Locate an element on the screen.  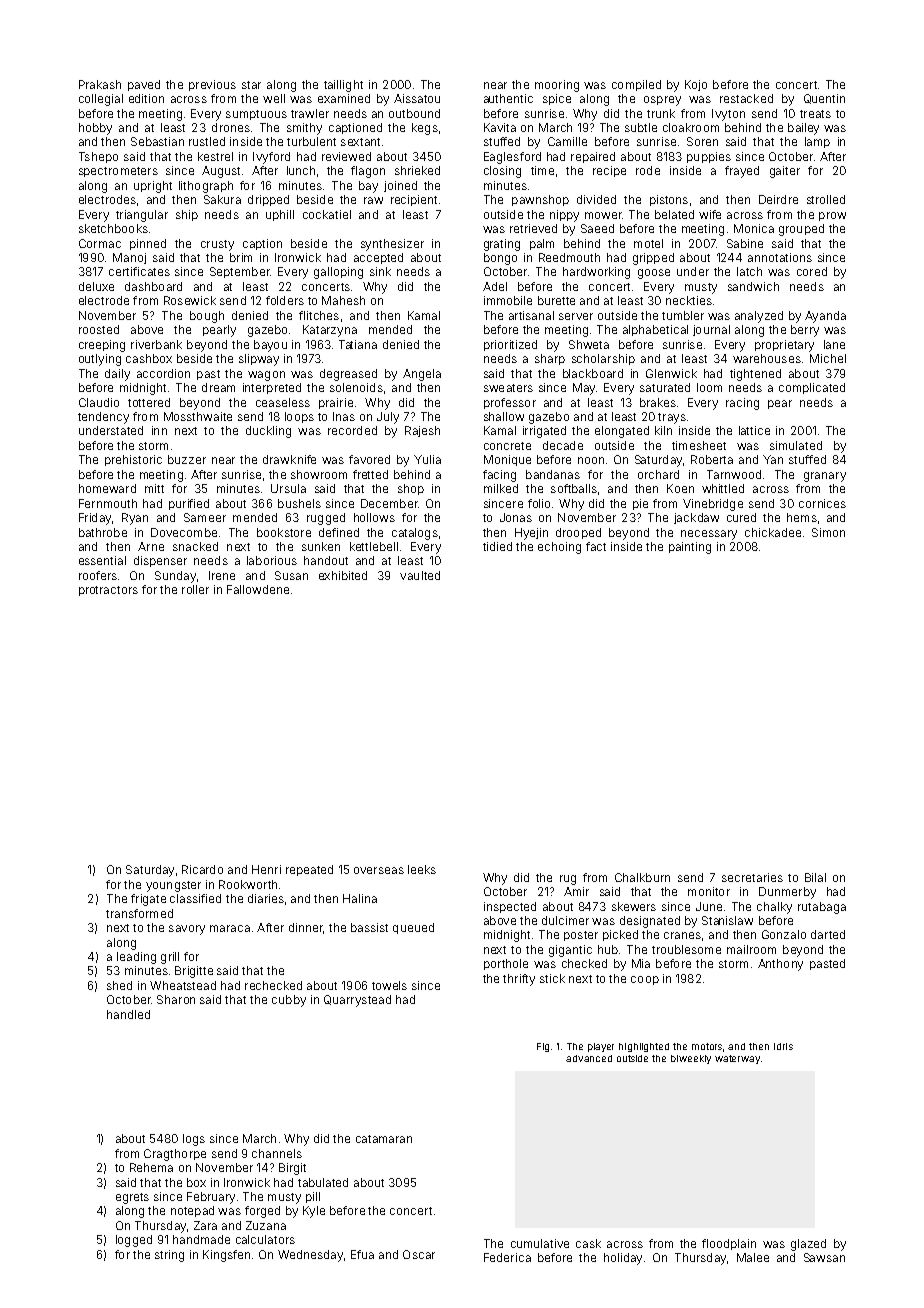
Ricardo is located at coordinates (202, 869).
